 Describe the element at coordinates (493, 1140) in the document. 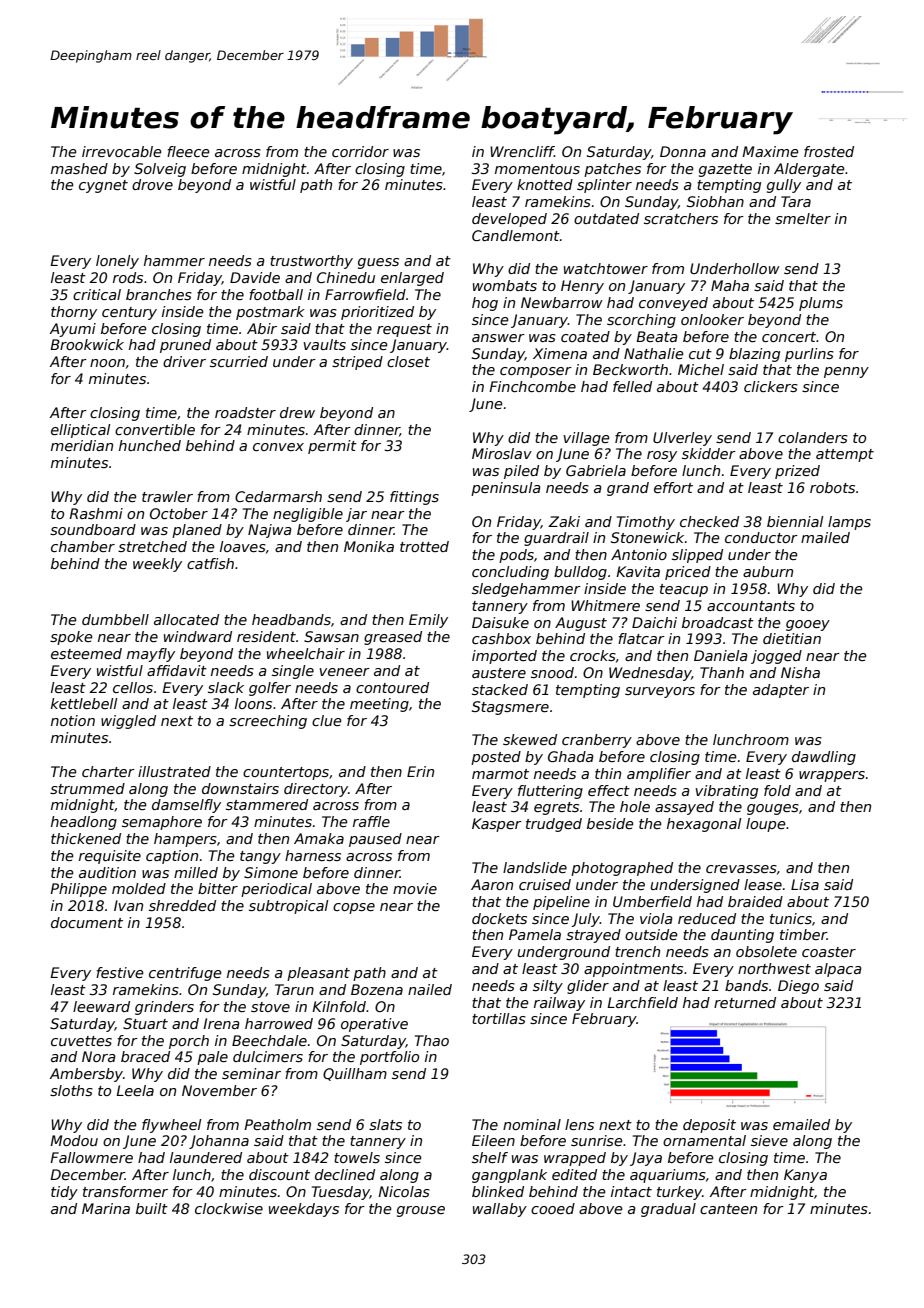

I see `Eileen` at that location.
